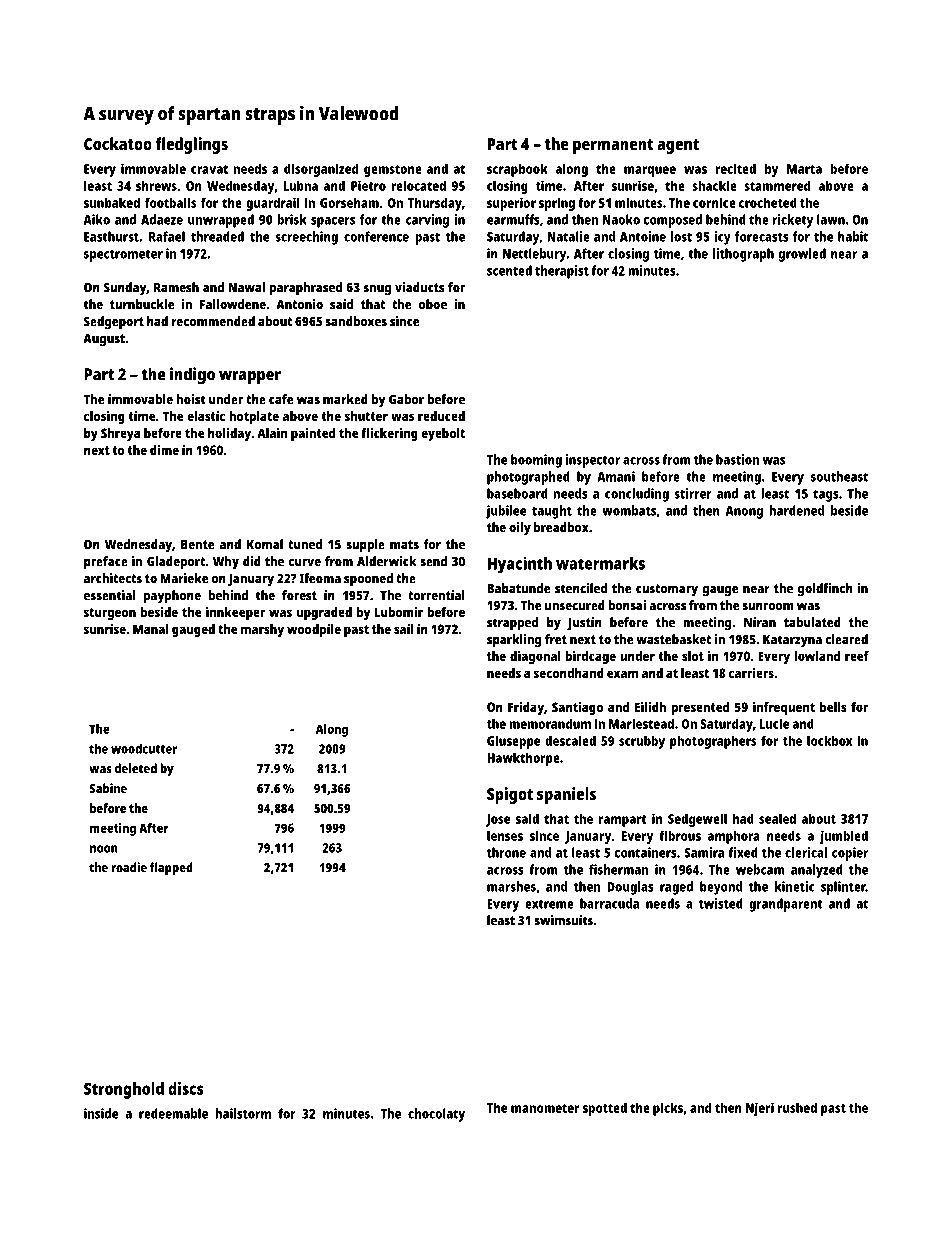 This page has height=1233, width=952. What do you see at coordinates (713, 742) in the page?
I see `photographers` at bounding box center [713, 742].
